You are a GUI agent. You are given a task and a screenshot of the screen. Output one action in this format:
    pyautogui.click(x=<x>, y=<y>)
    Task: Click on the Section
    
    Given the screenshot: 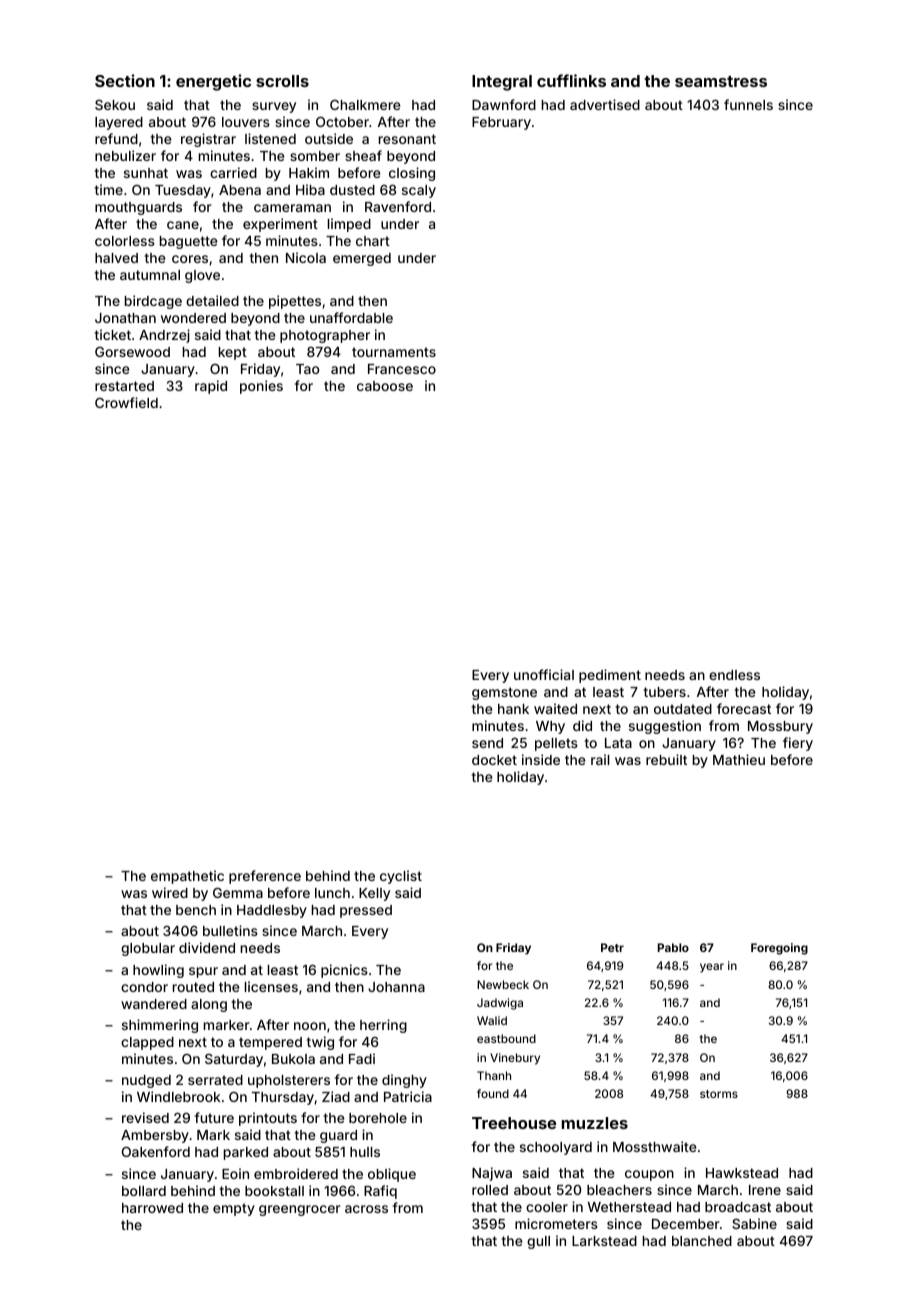 What is the action you would take?
    pyautogui.click(x=125, y=80)
